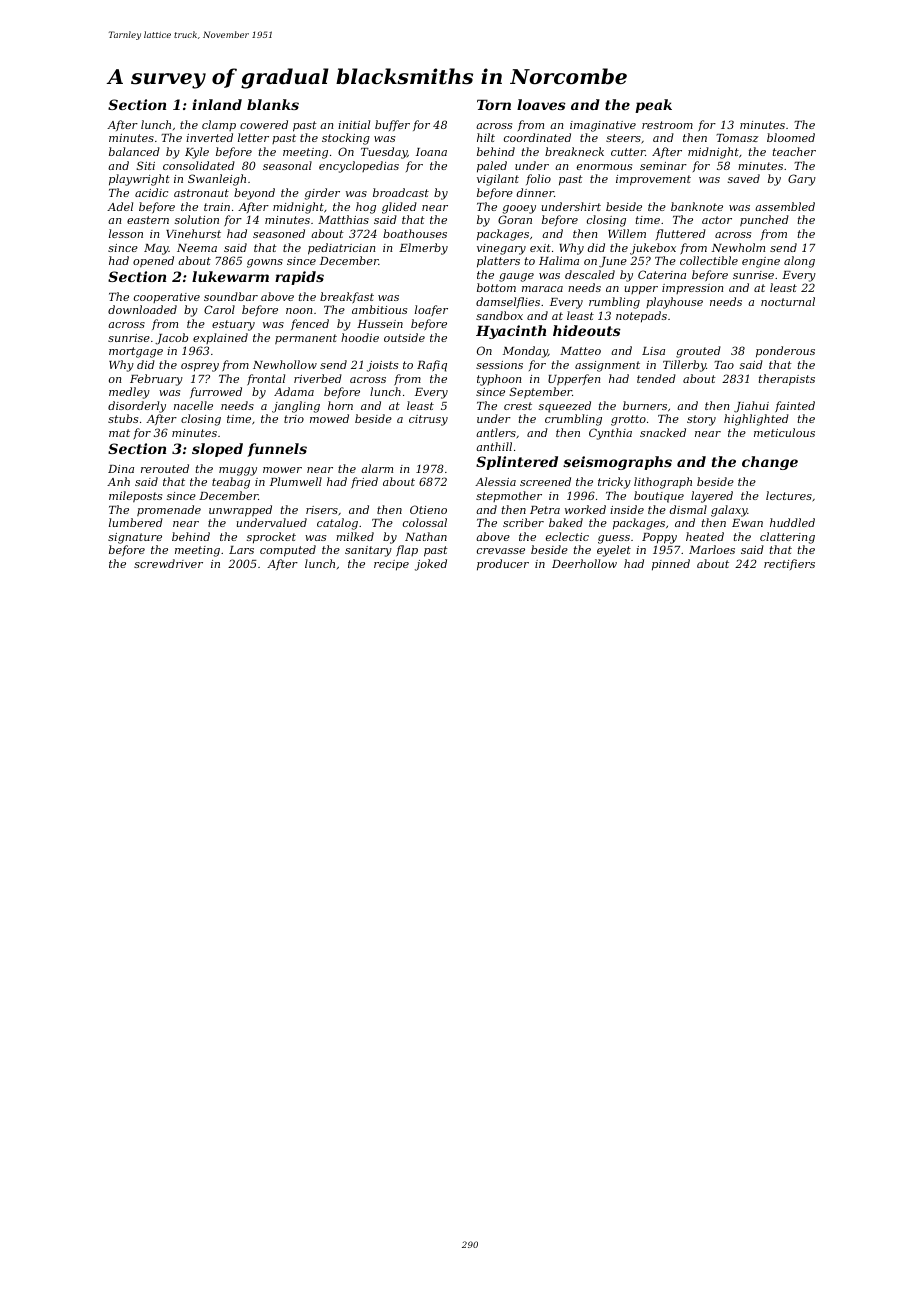 This image has width=924, height=1308. Describe the element at coordinates (724, 365) in the image. I see `Tao` at that location.
